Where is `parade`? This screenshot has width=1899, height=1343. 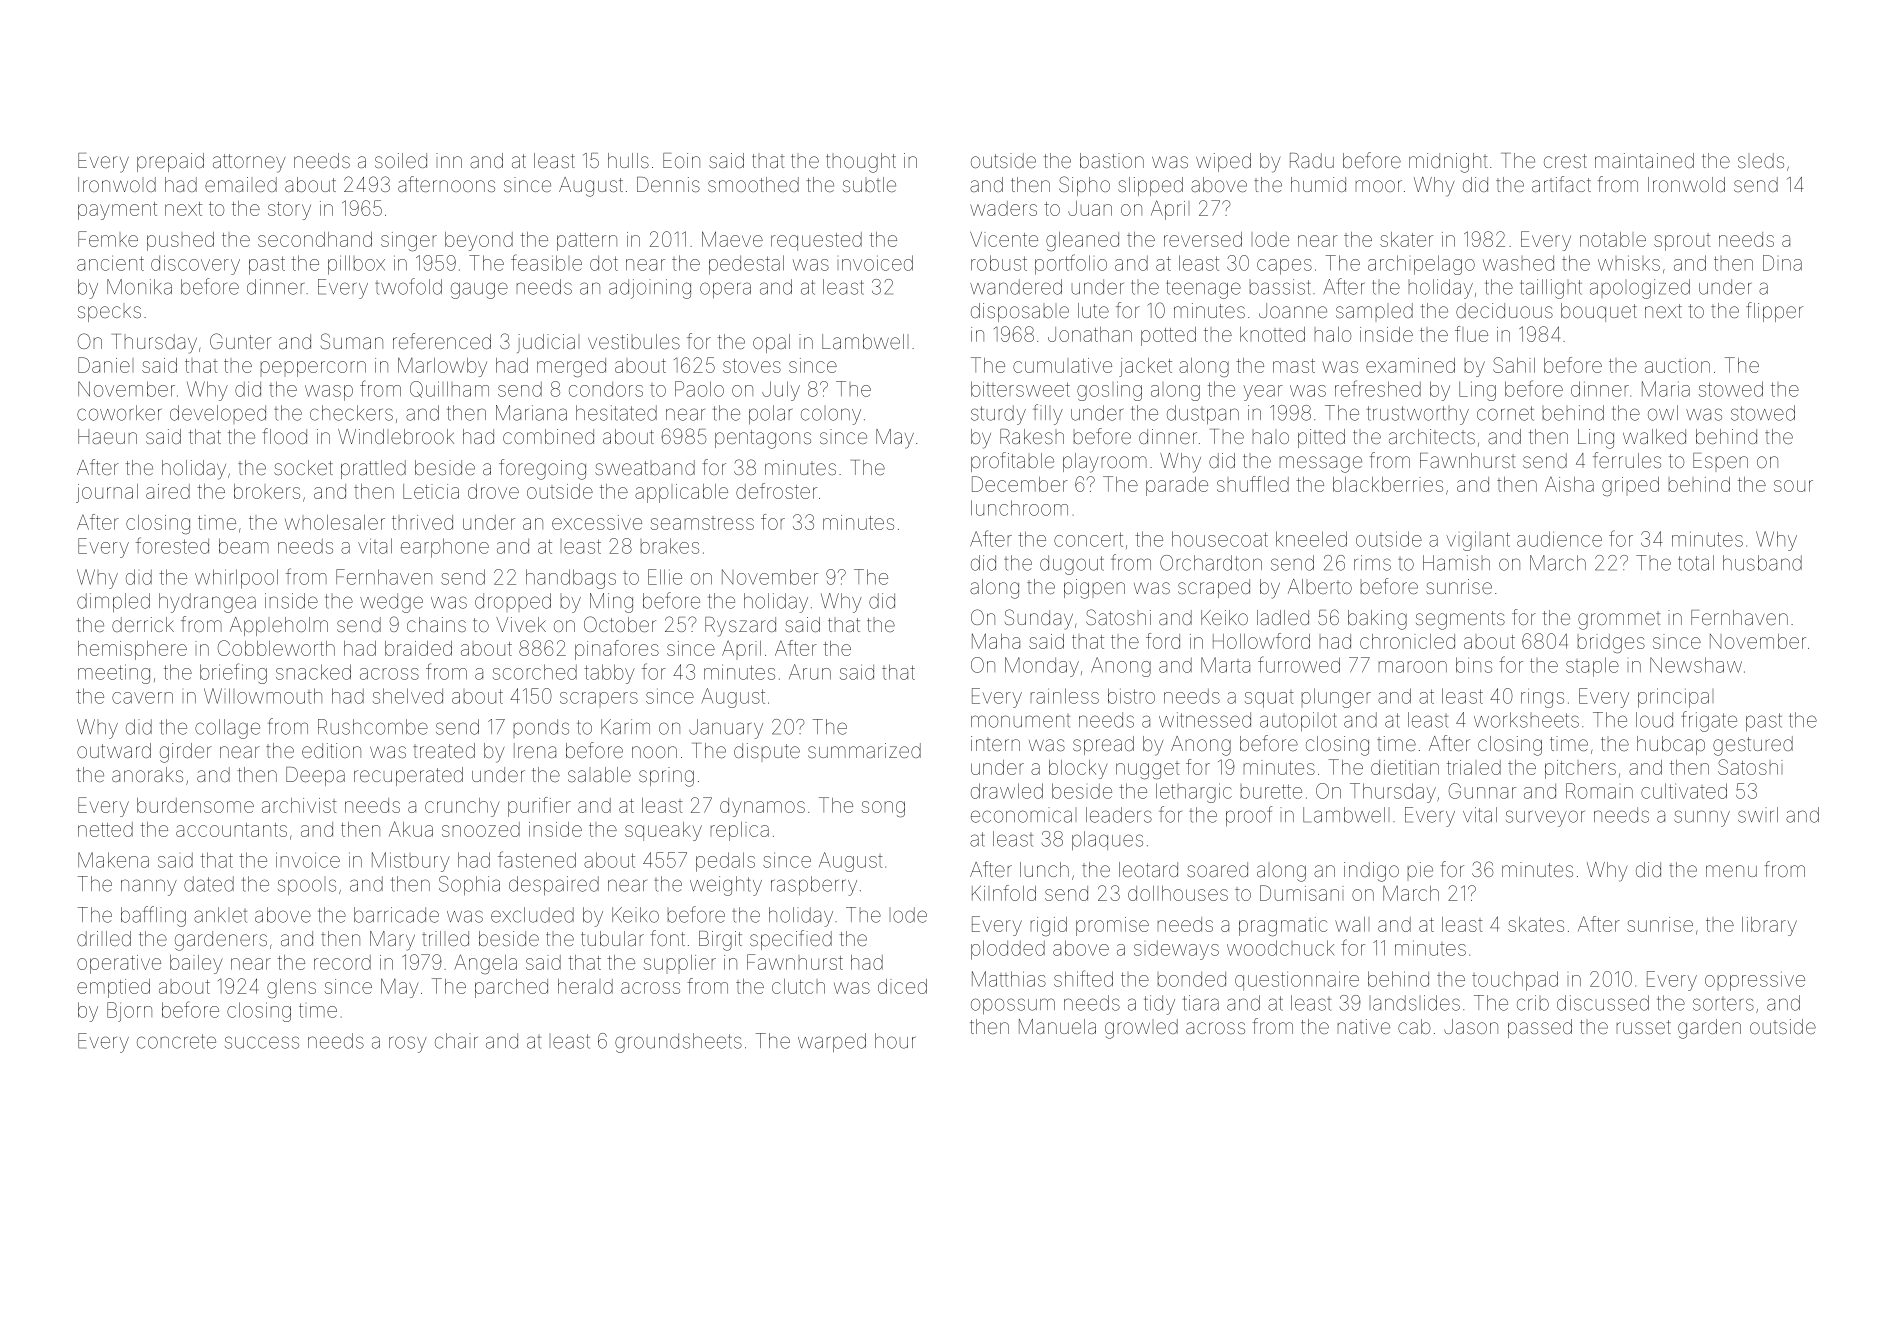 parade is located at coordinates (1177, 486).
